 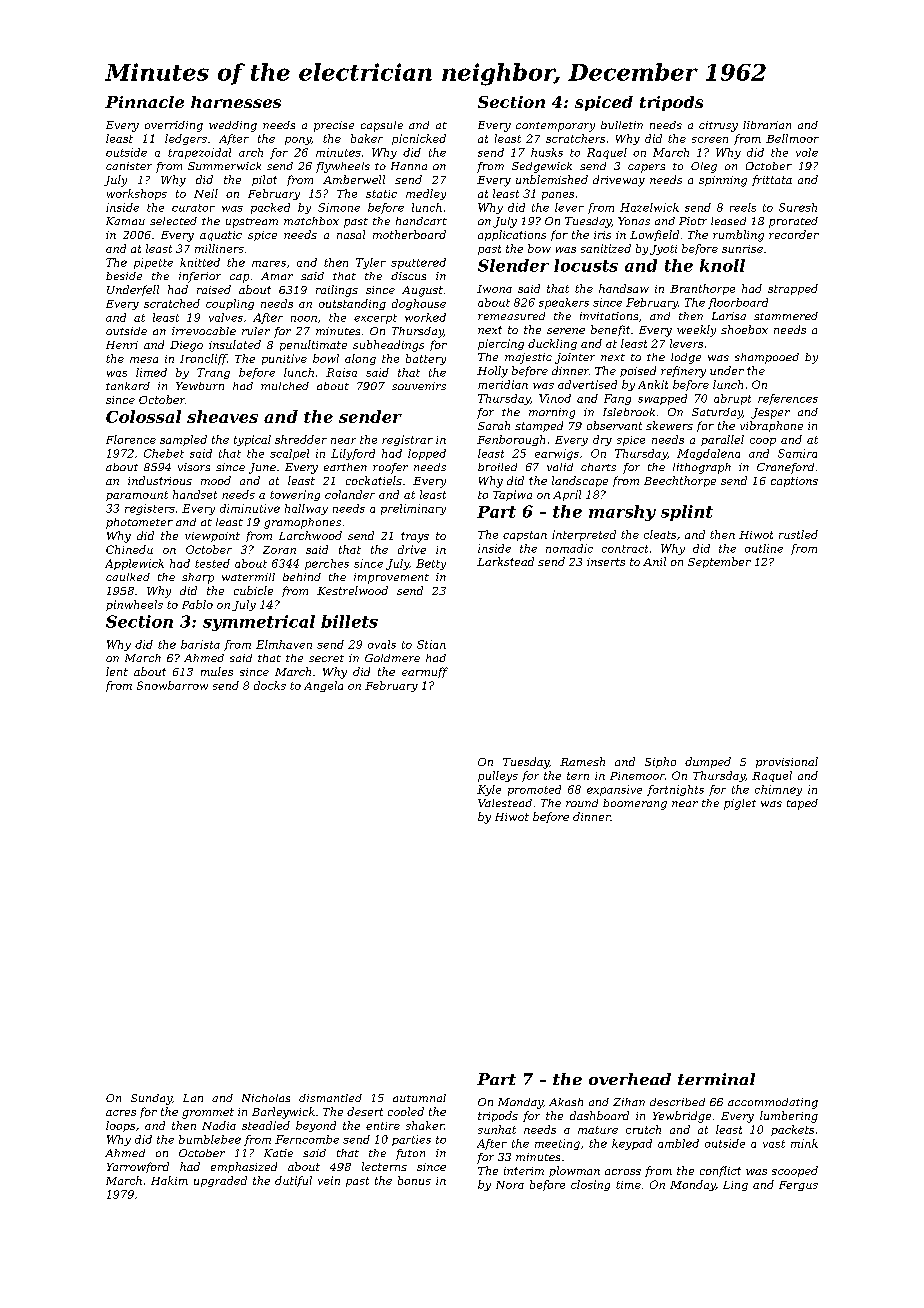 What do you see at coordinates (186, 139) in the image?
I see `ledgers` at bounding box center [186, 139].
